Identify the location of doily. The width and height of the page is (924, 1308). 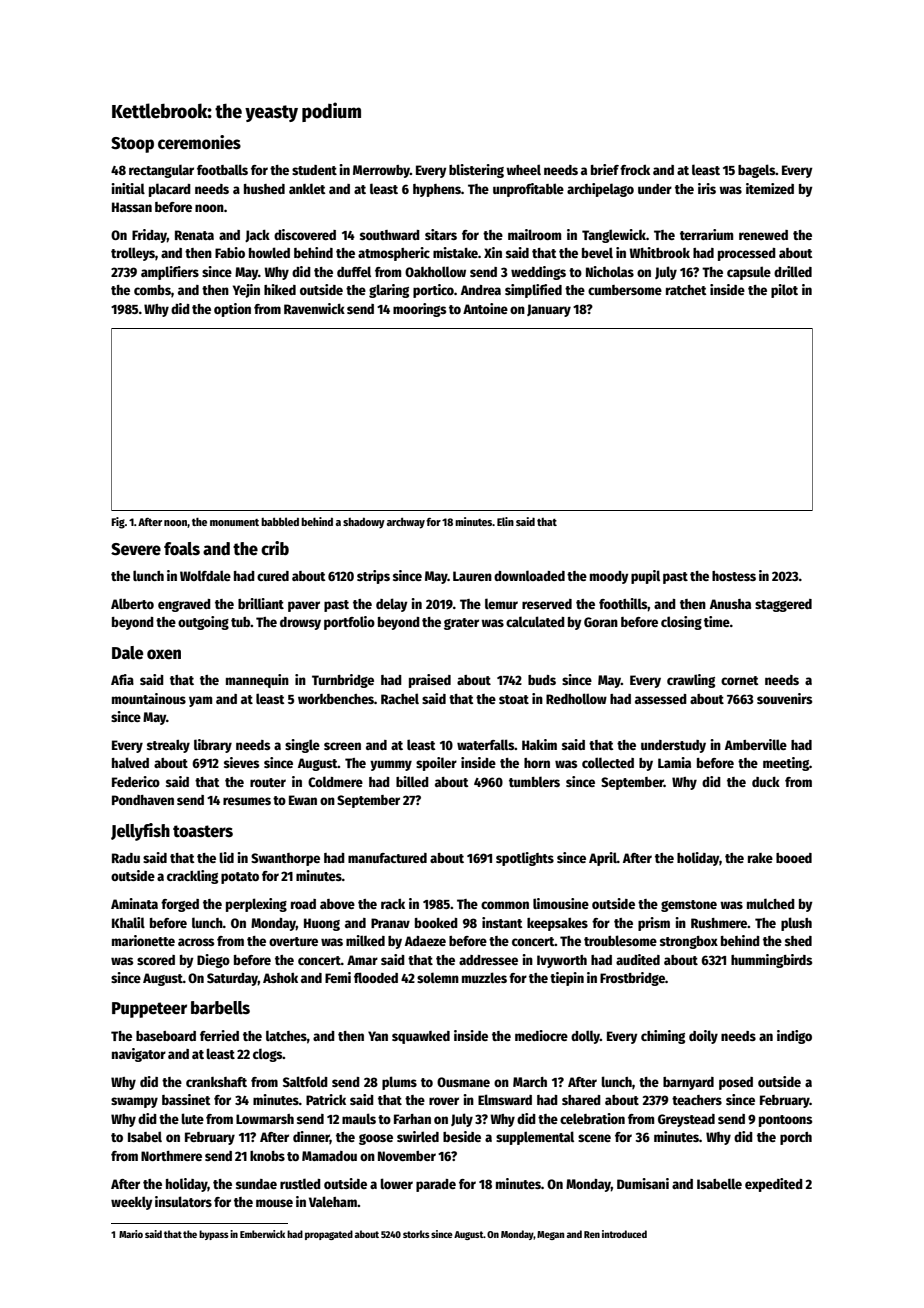
(703, 1037).
